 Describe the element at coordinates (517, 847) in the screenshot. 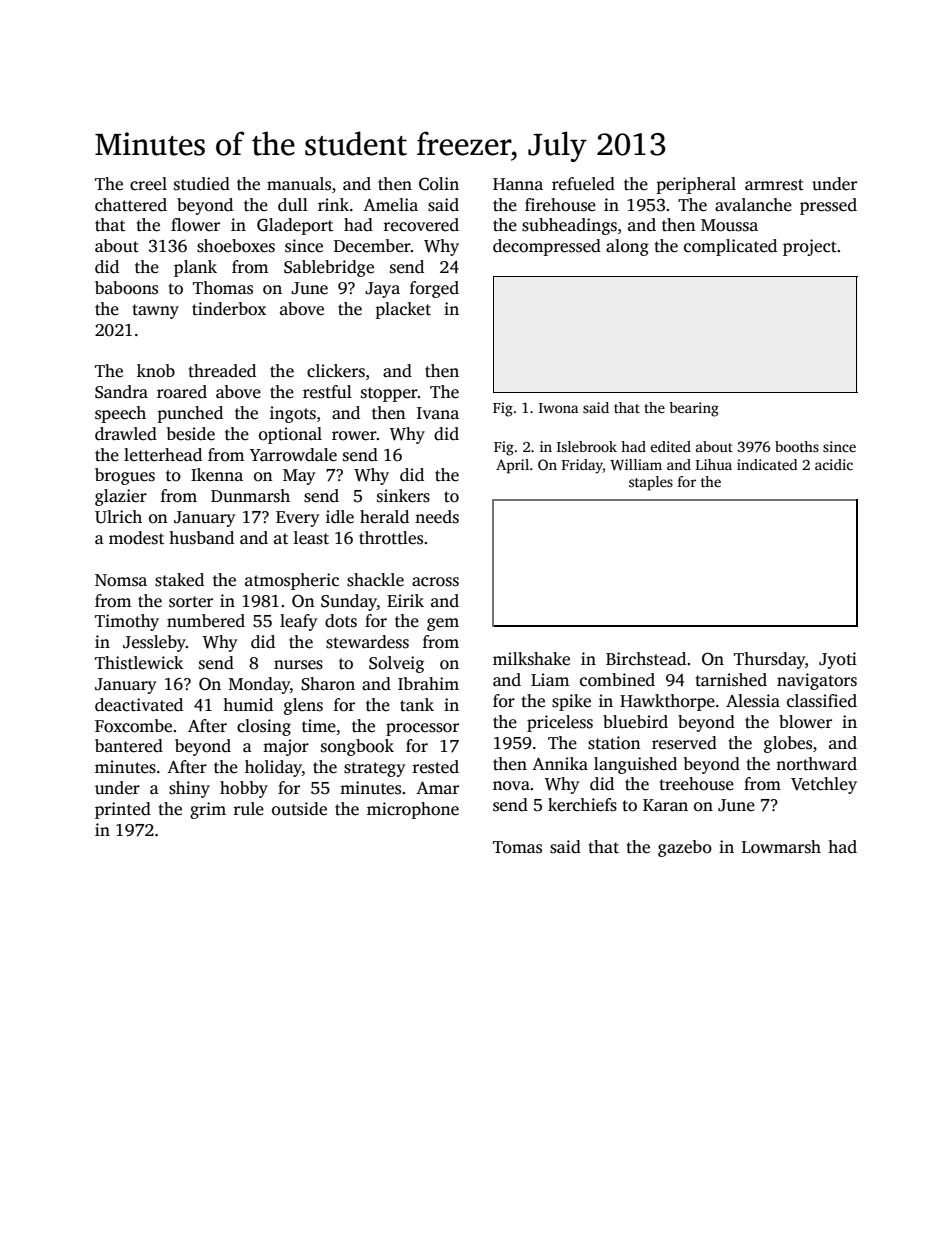

I see `Tomas` at that location.
